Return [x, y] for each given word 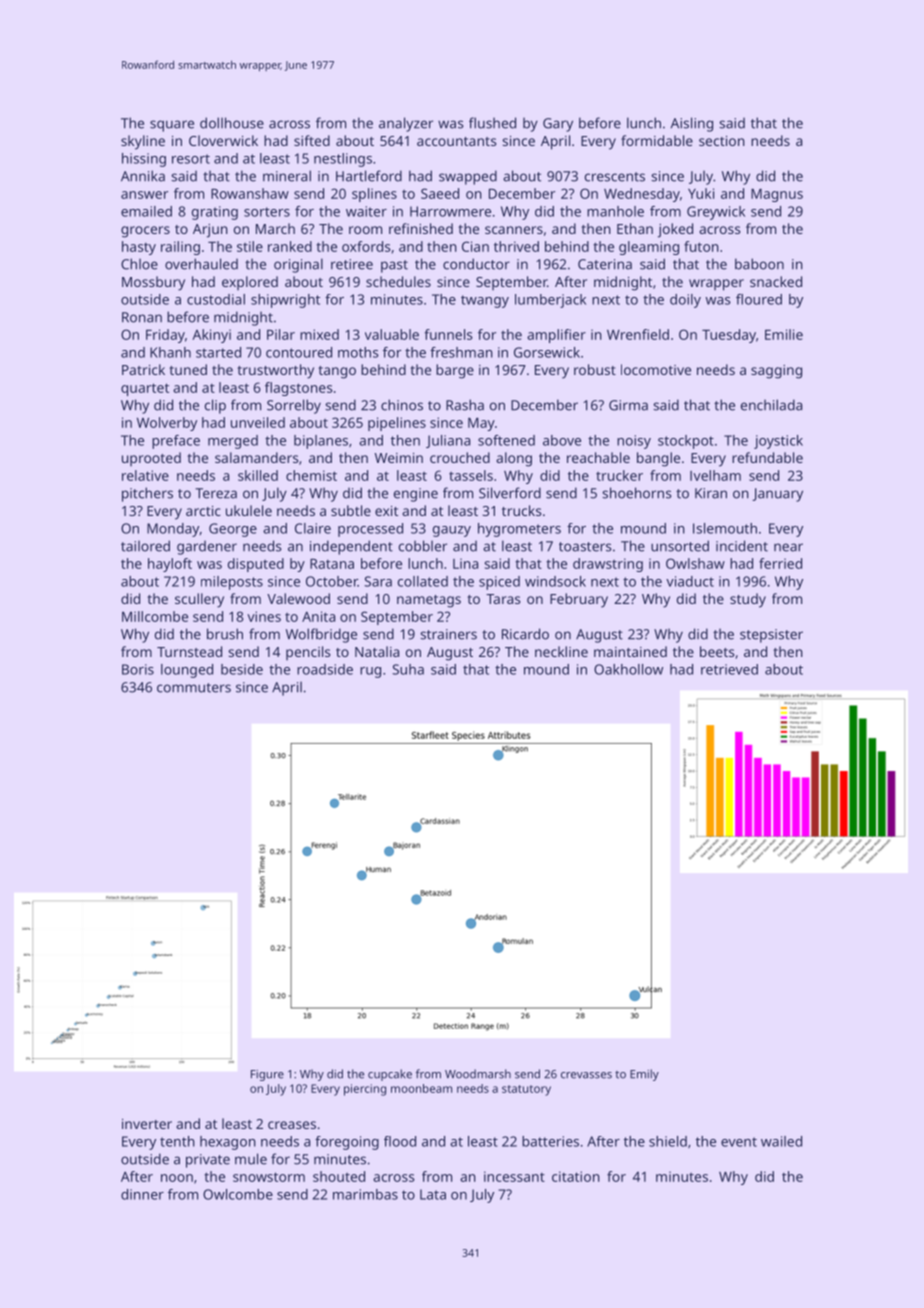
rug [370, 672]
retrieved [729, 669]
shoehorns [636, 493]
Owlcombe [238, 1194]
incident [742, 546]
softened [506, 440]
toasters [585, 547]
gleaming [649, 248]
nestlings [343, 160]
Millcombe [155, 616]
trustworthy [276, 371]
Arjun [210, 231]
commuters [194, 688]
